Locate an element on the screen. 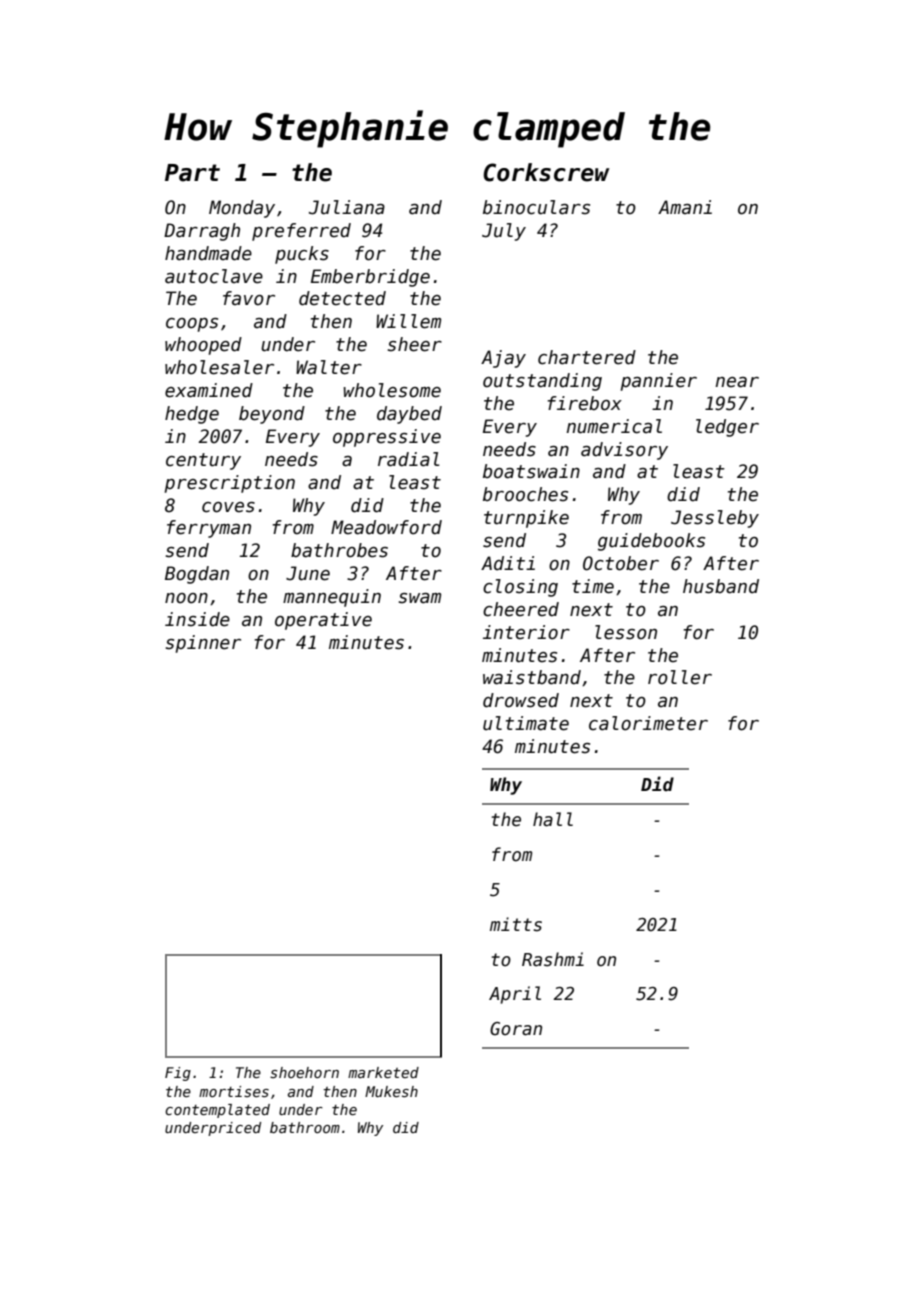  Bogdan is located at coordinates (197, 575).
